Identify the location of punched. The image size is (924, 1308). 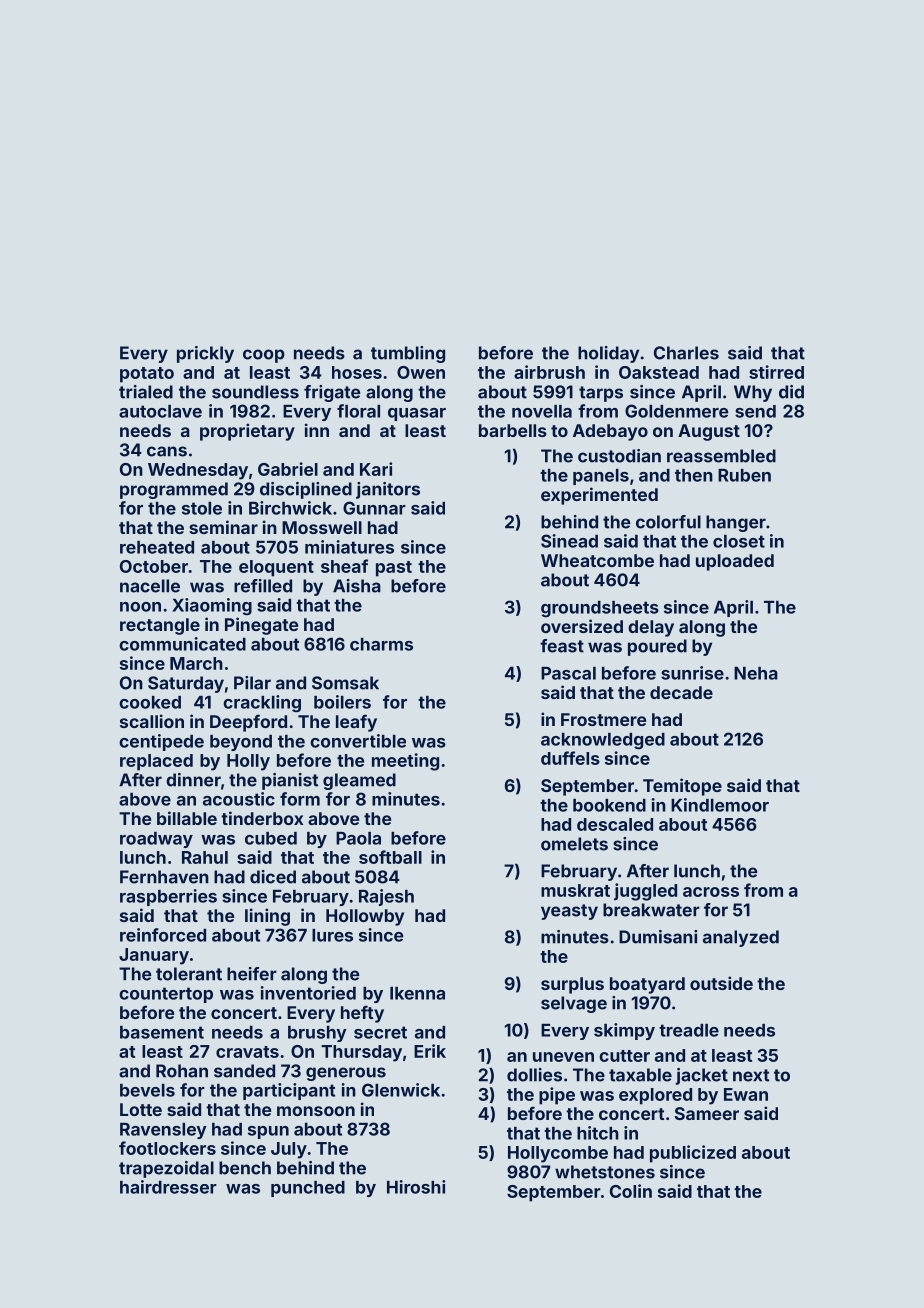
(308, 1189).
